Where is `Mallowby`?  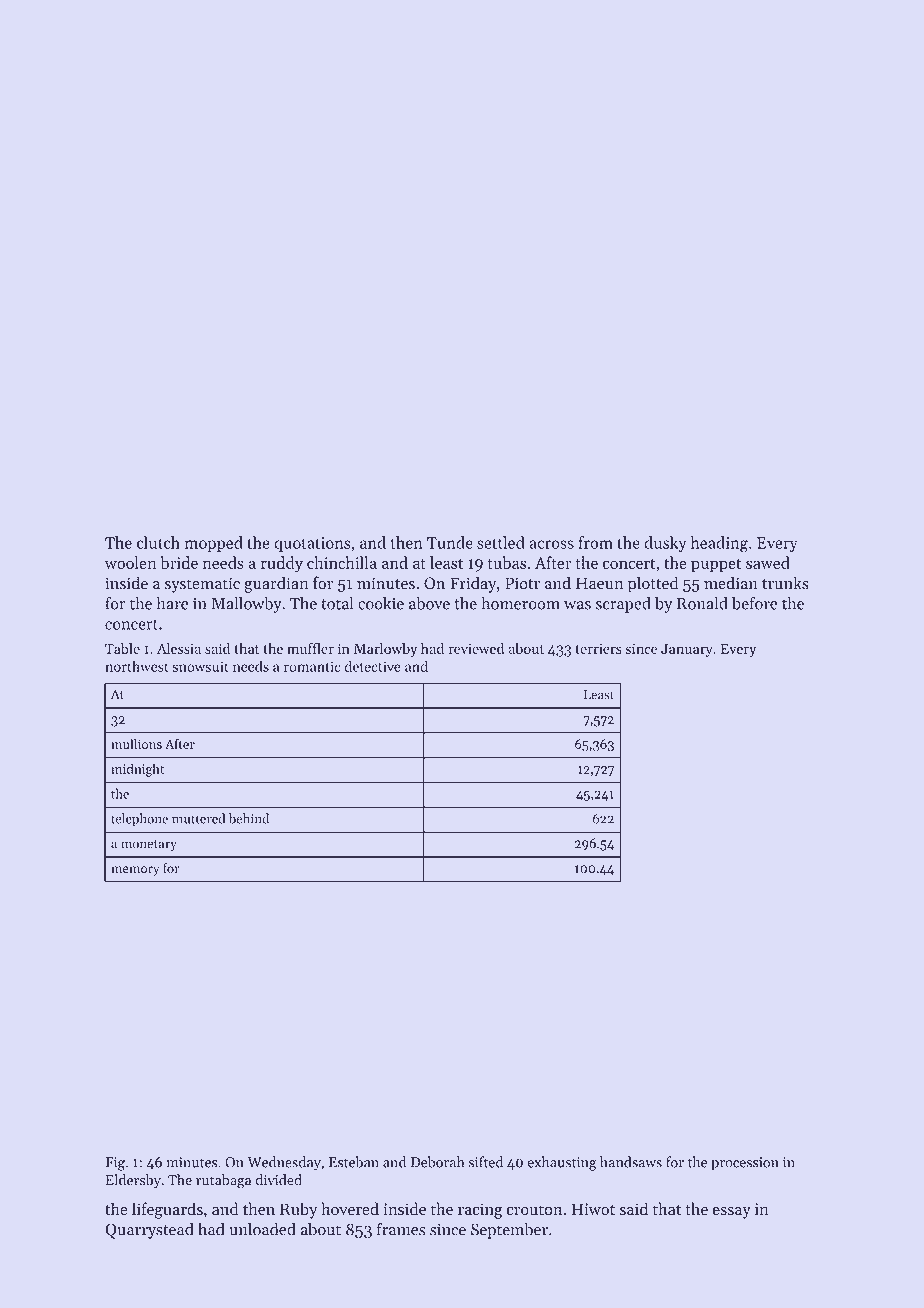 Mallowby is located at coordinates (247, 605).
